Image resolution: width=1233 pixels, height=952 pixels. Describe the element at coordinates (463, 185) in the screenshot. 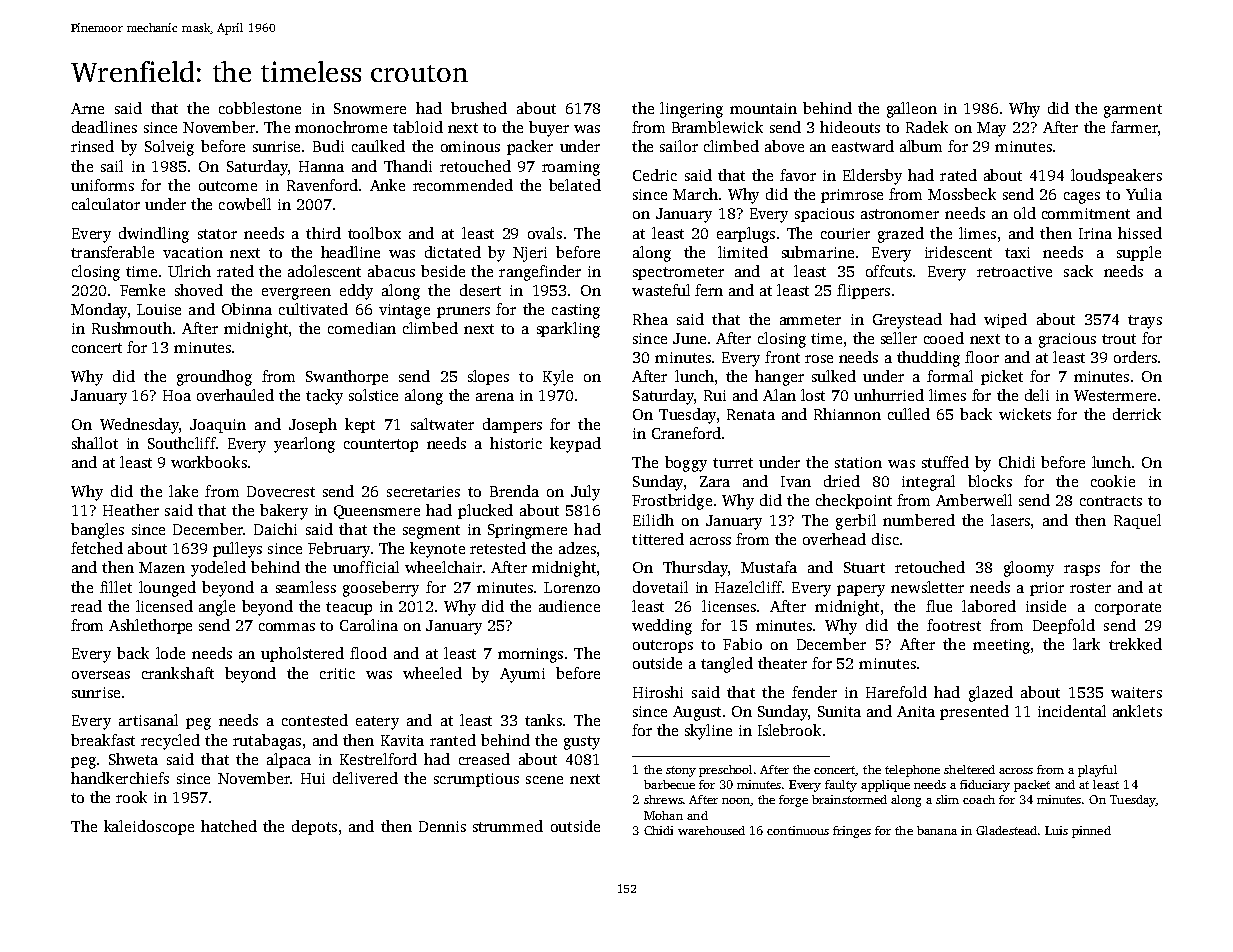

I see `recommended` at that location.
